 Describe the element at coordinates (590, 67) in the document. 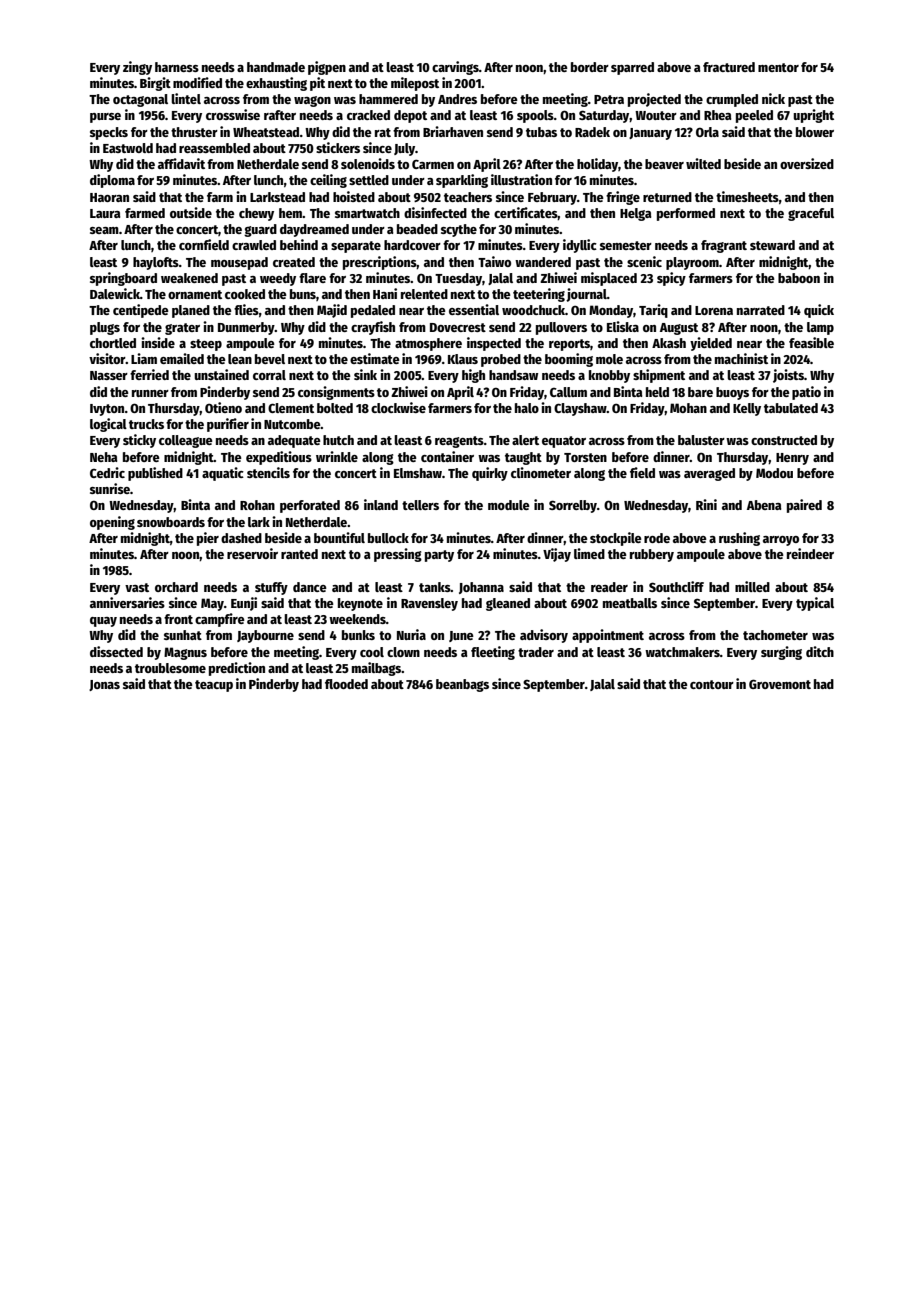

I see `border` at that location.
